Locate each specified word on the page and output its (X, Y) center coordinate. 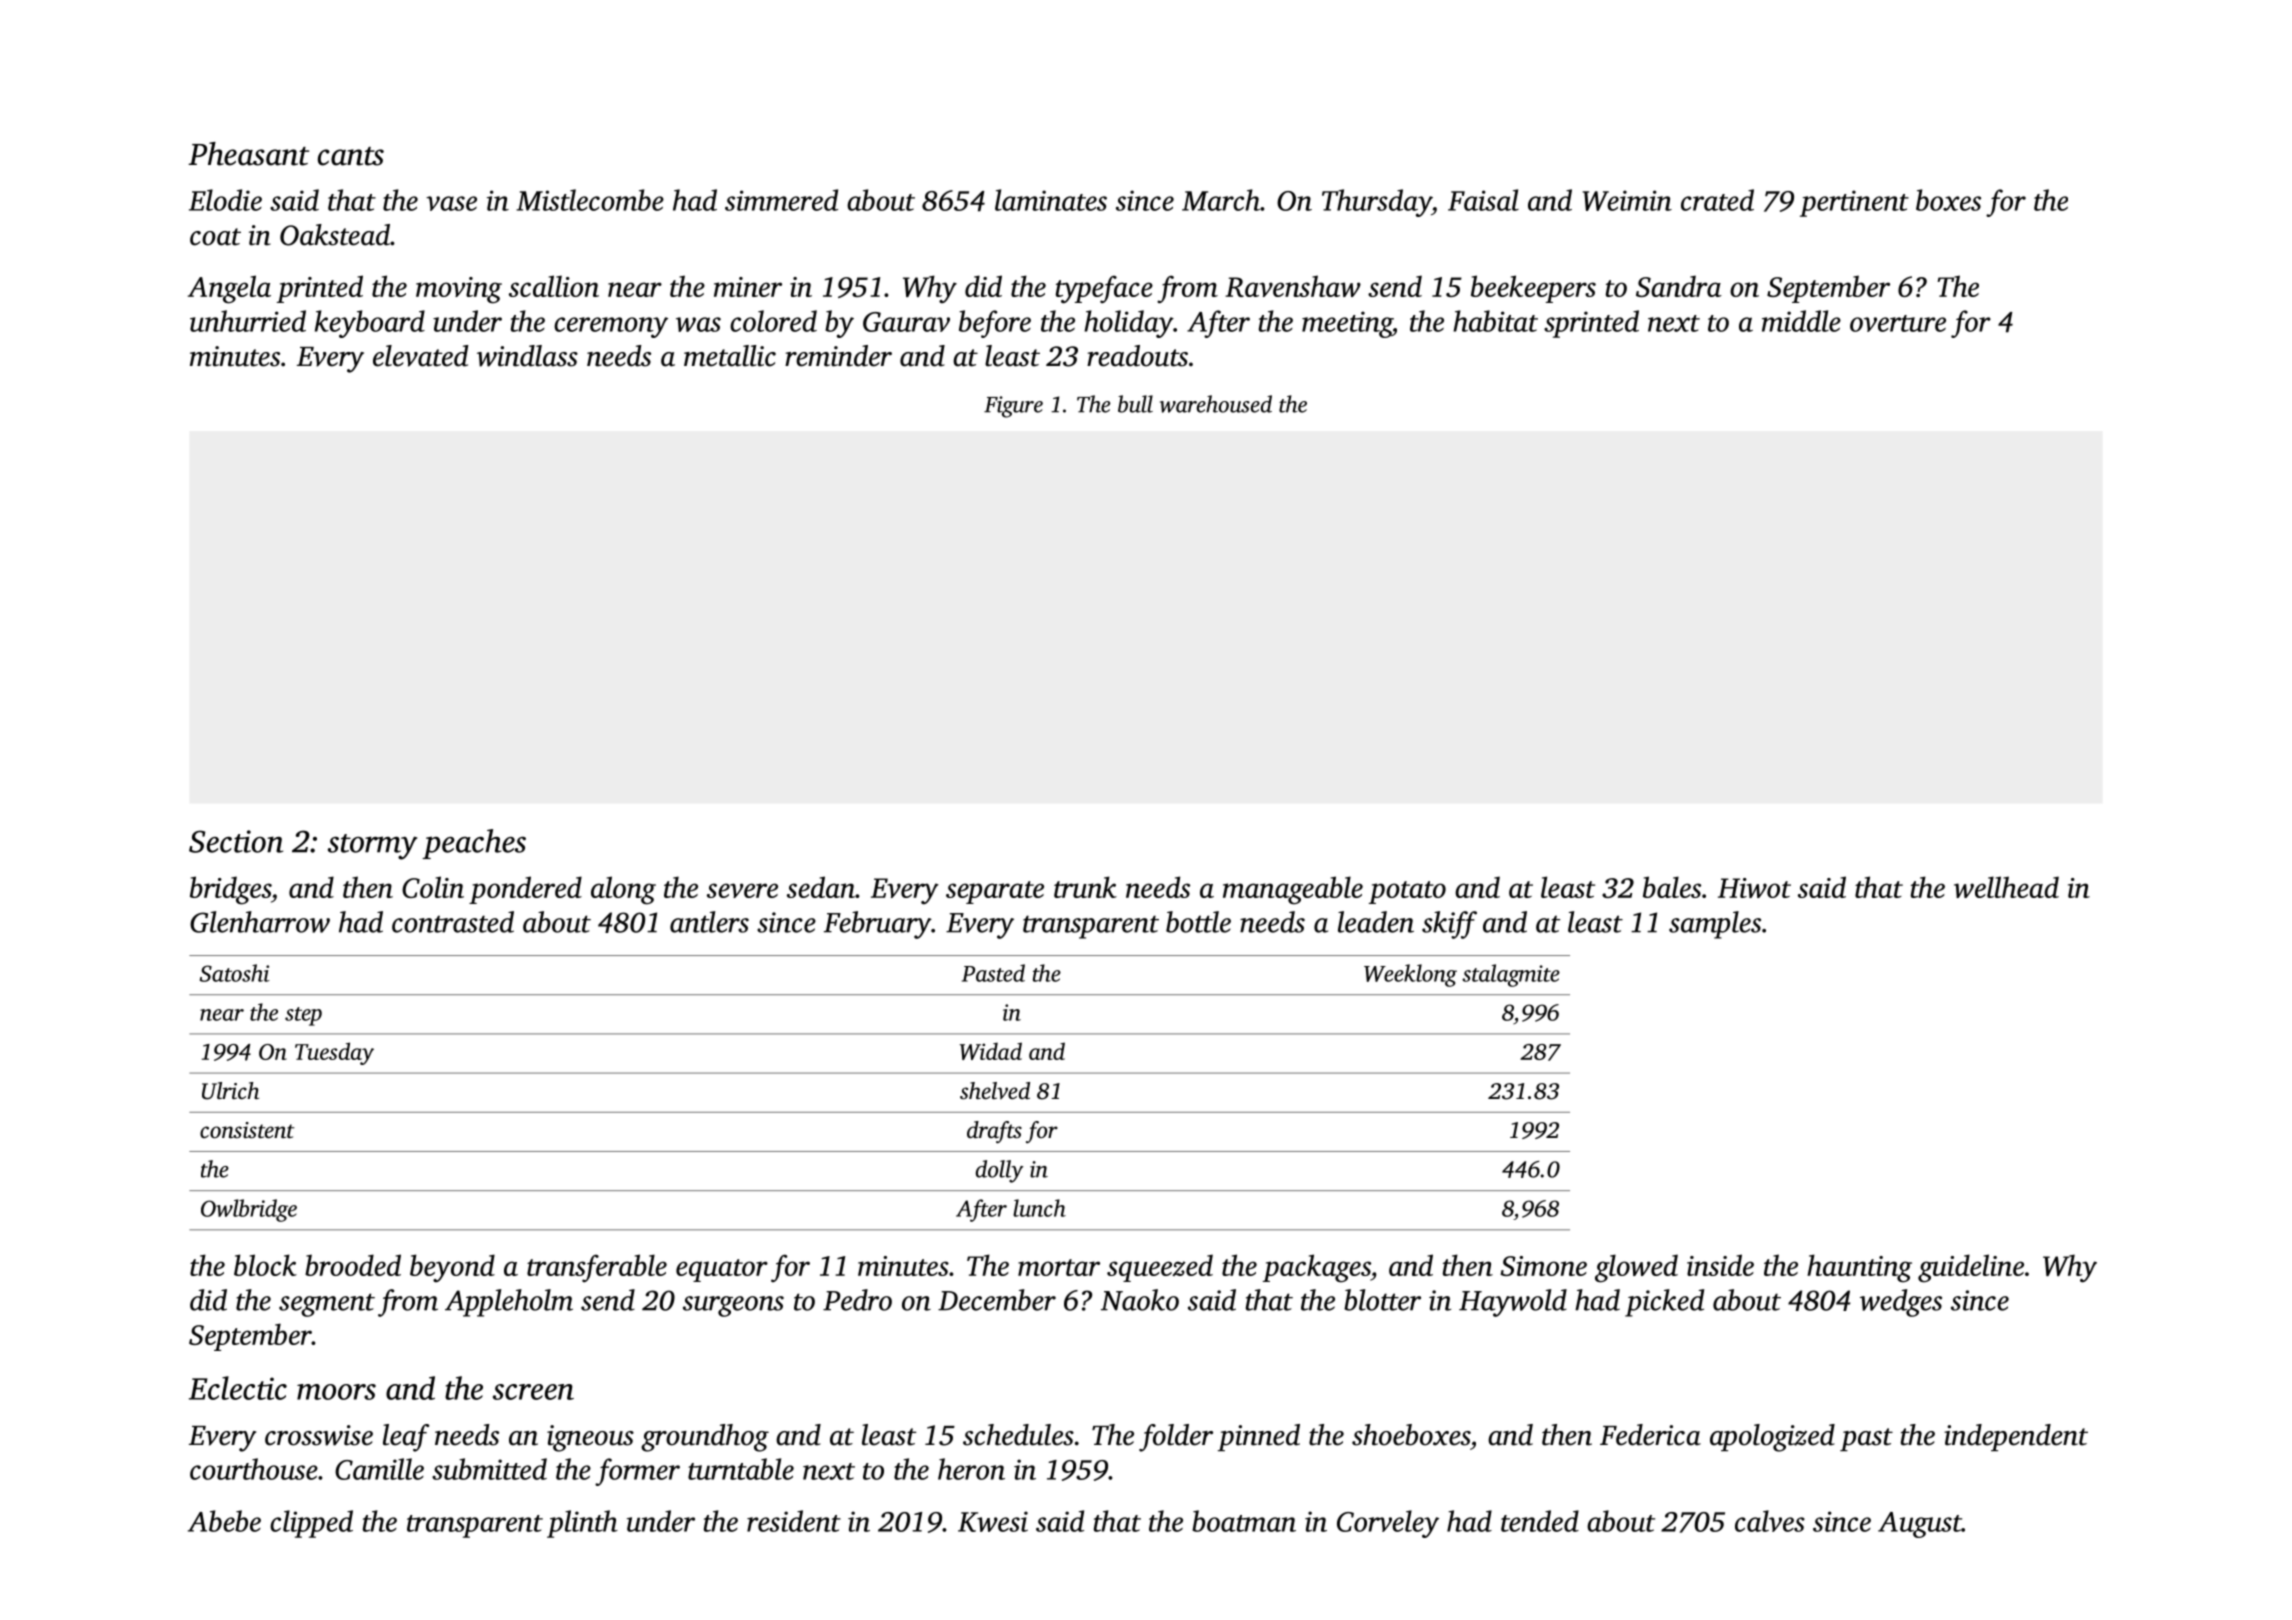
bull (1135, 404)
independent (2016, 1437)
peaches (474, 844)
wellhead (2006, 887)
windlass (527, 356)
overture (1898, 323)
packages (1317, 1268)
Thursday (1377, 203)
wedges (1901, 1303)
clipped (311, 1524)
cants (351, 156)
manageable (1293, 890)
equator (722, 1270)
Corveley (1388, 1524)
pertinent (1854, 203)
